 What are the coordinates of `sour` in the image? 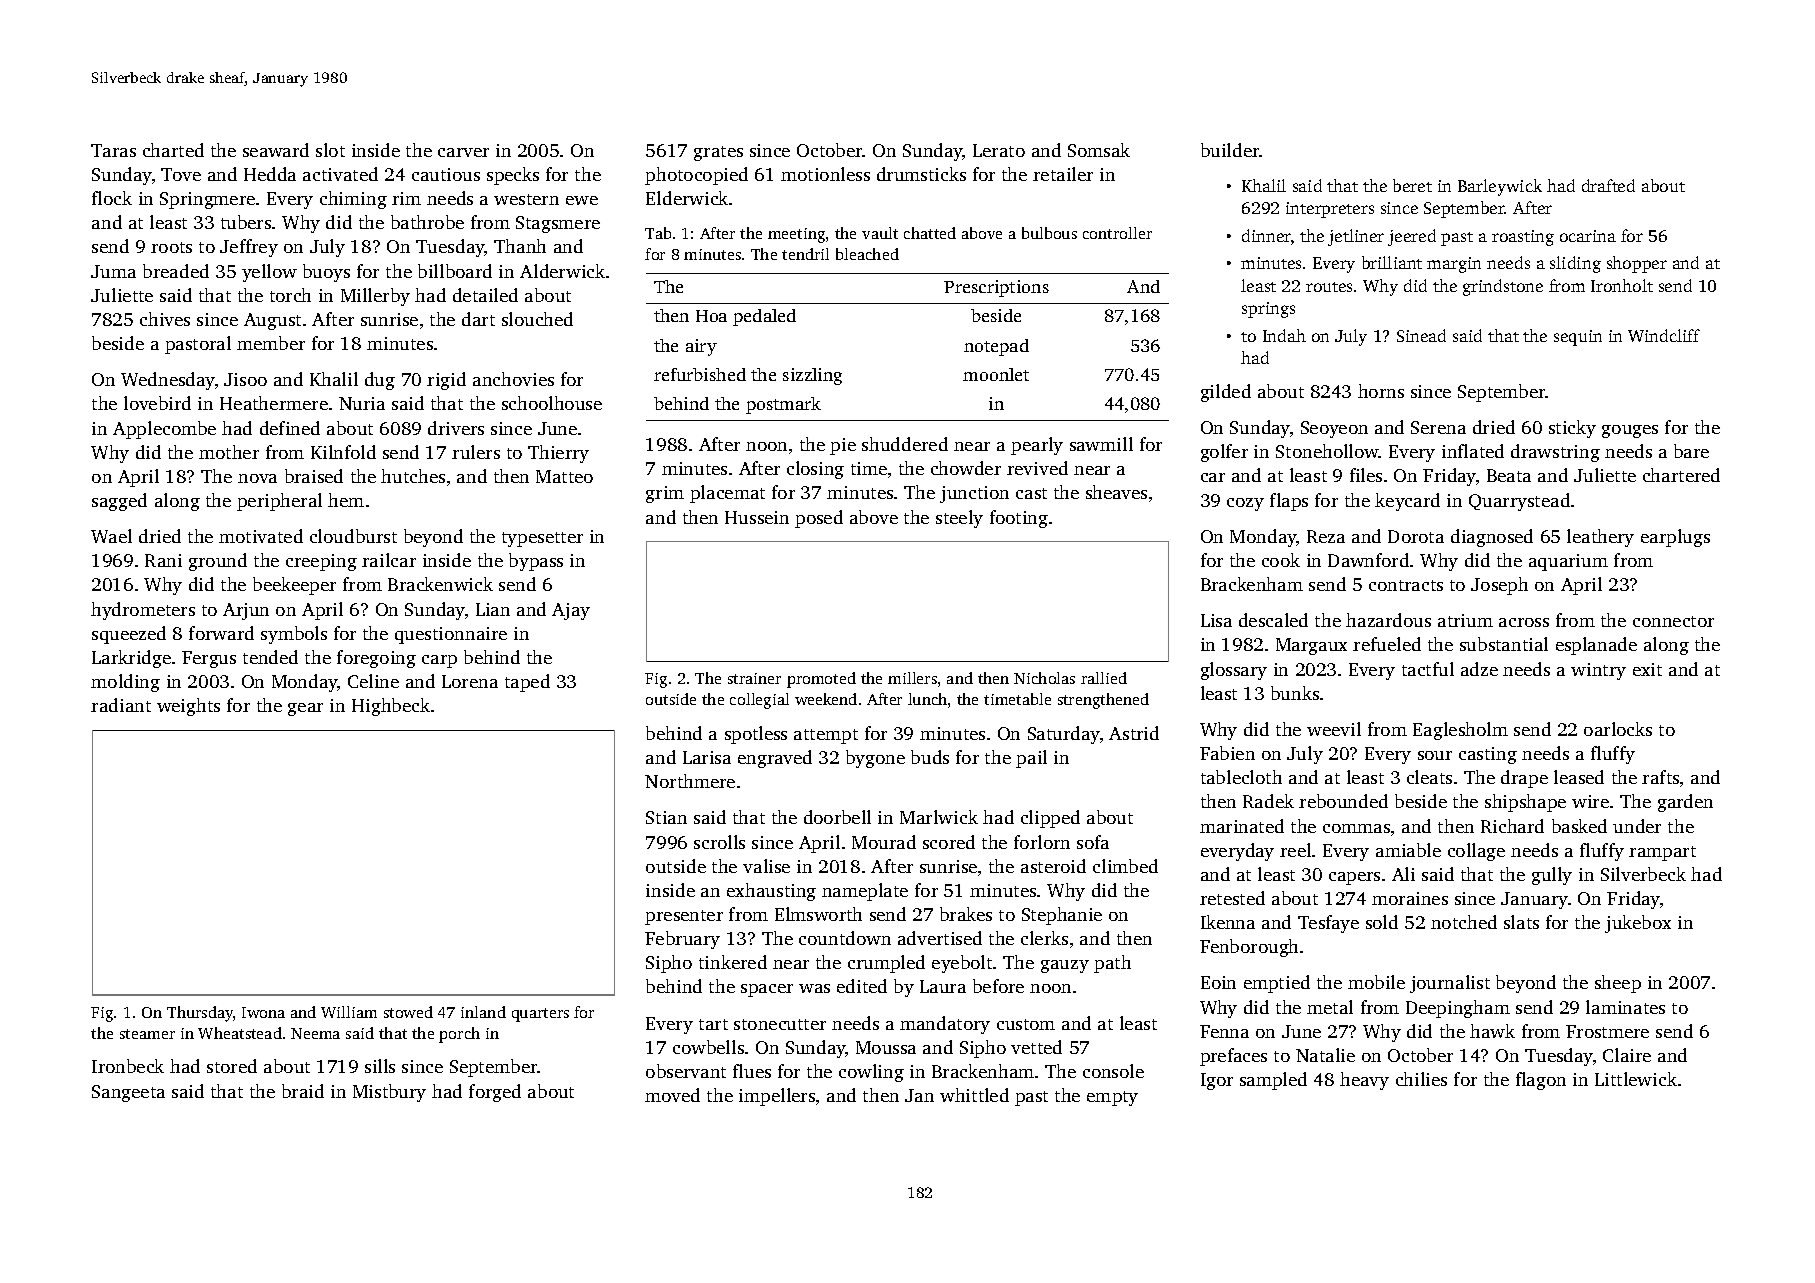 It's located at (1435, 755).
